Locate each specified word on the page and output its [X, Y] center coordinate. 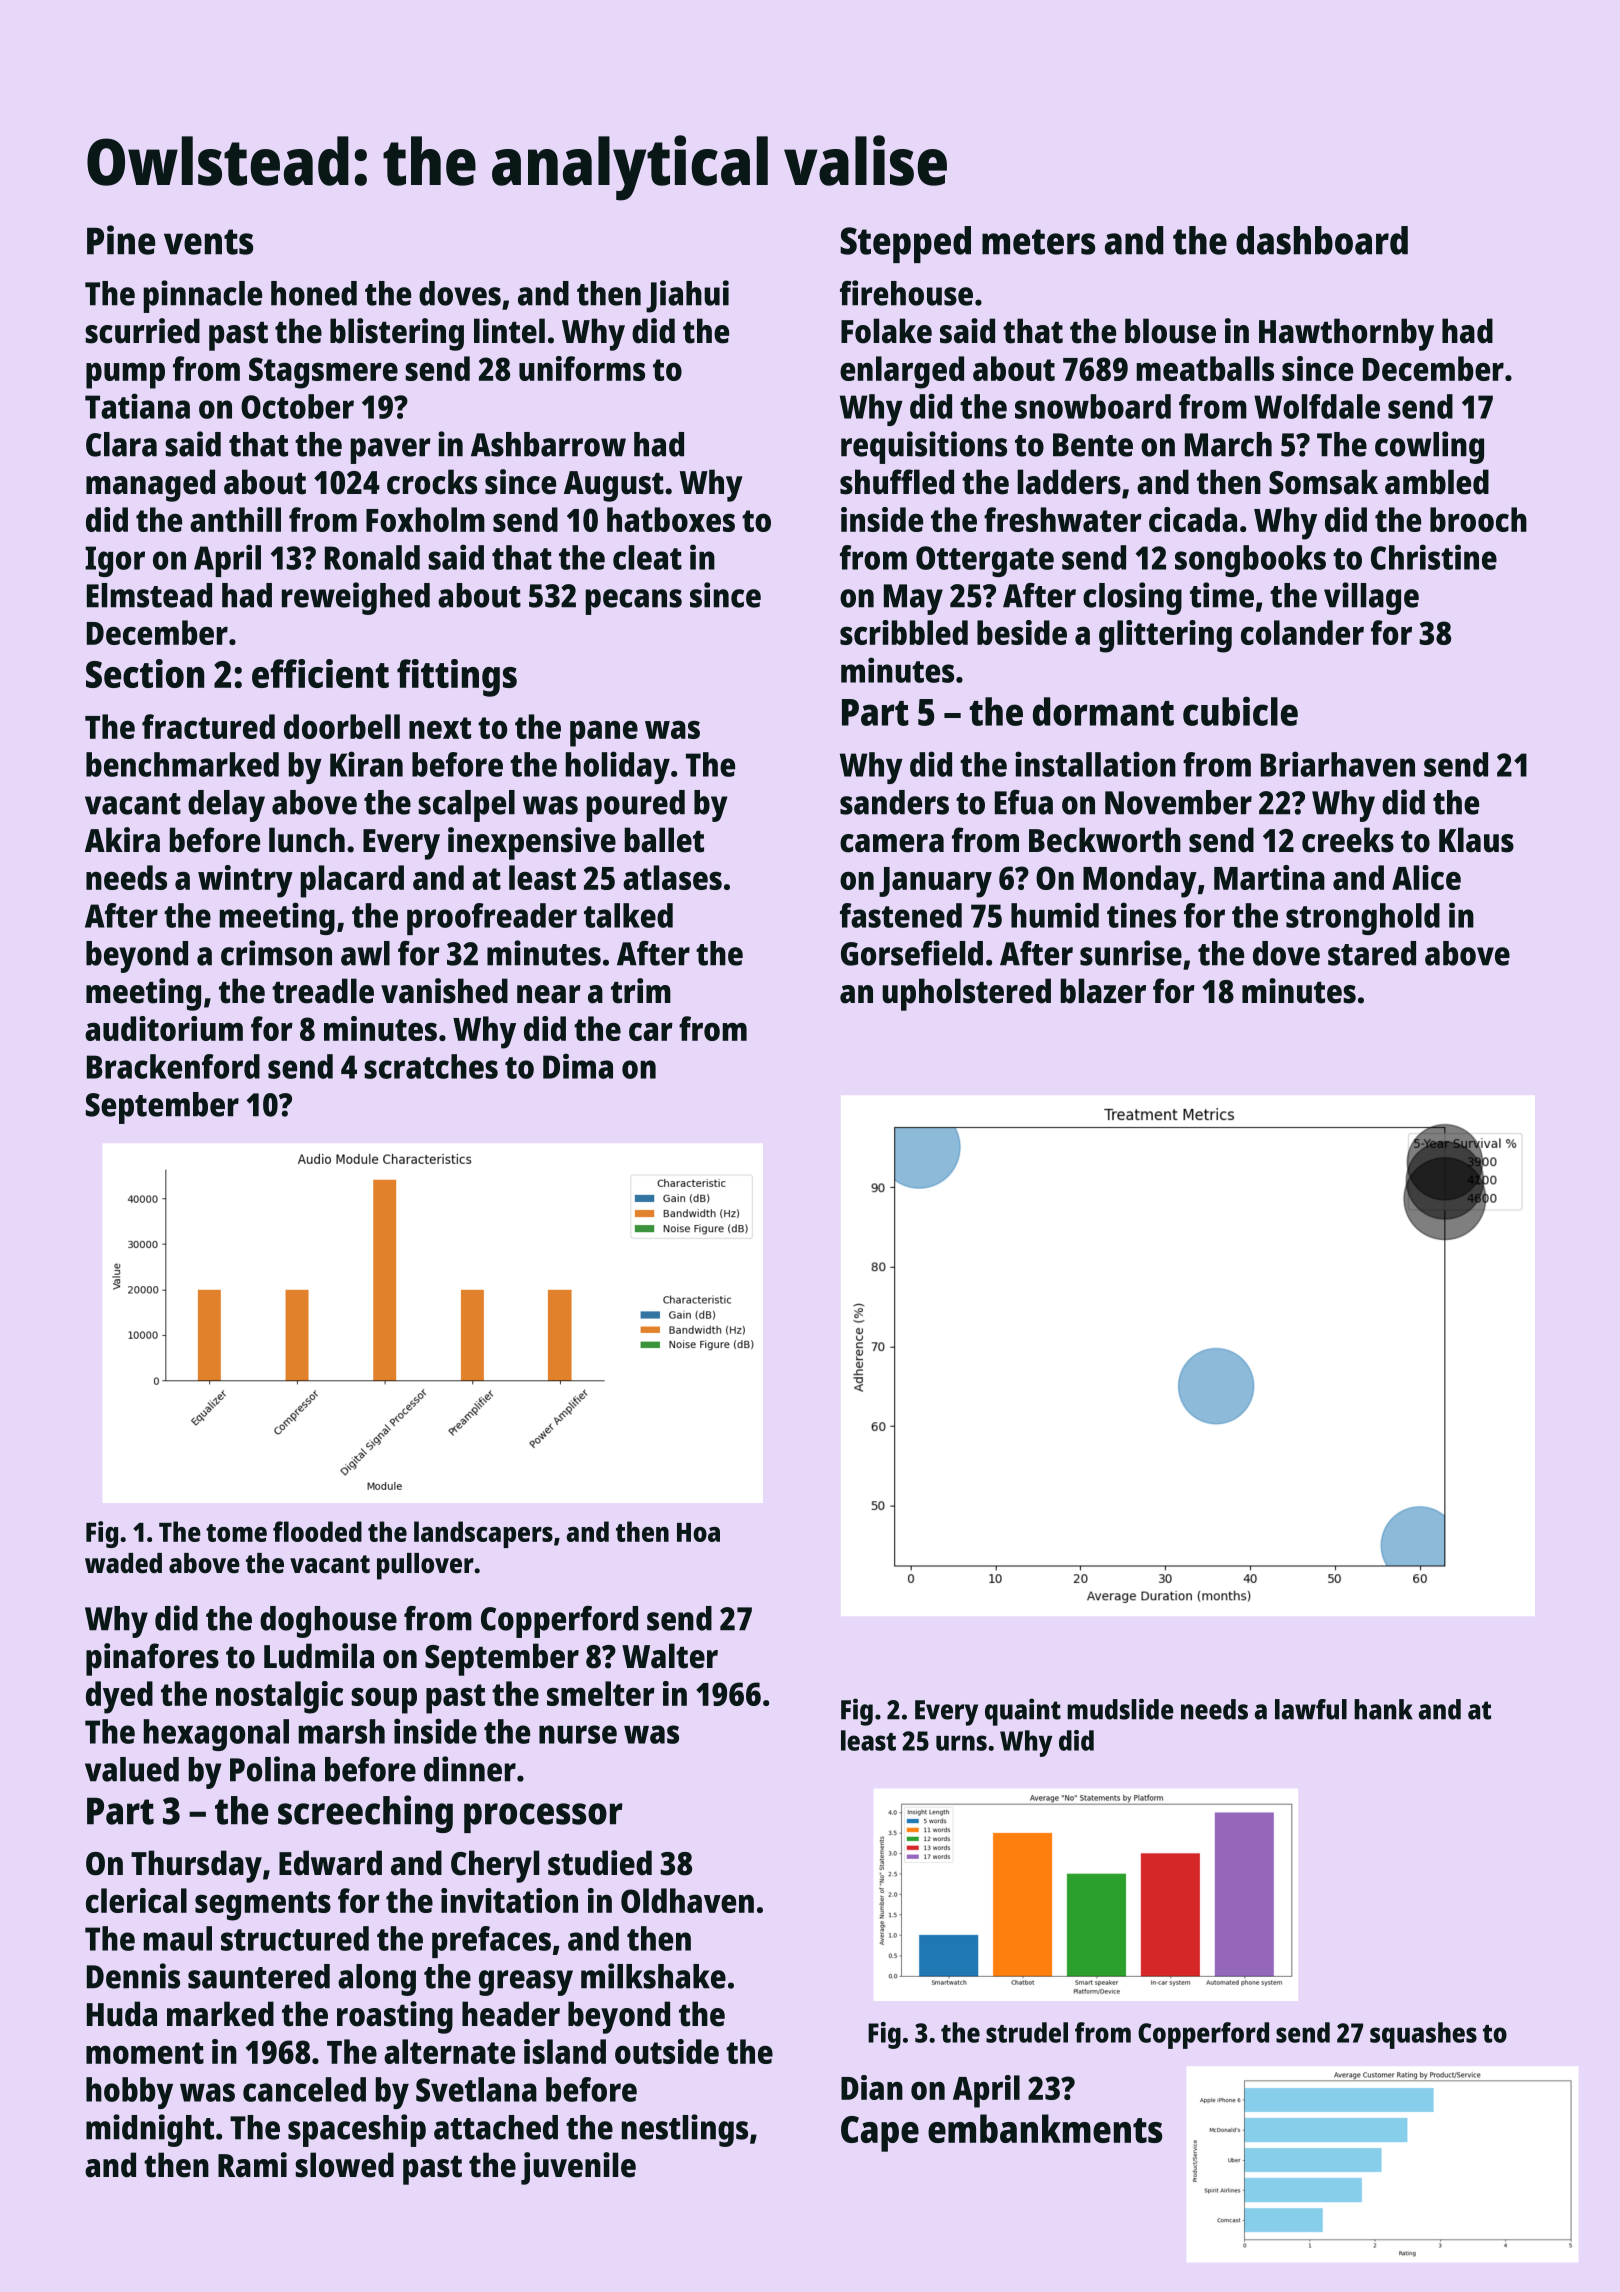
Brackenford [173, 1066]
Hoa [698, 1532]
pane [604, 734]
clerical [136, 1900]
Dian [872, 2087]
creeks [1348, 840]
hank [1383, 1709]
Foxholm [425, 519]
